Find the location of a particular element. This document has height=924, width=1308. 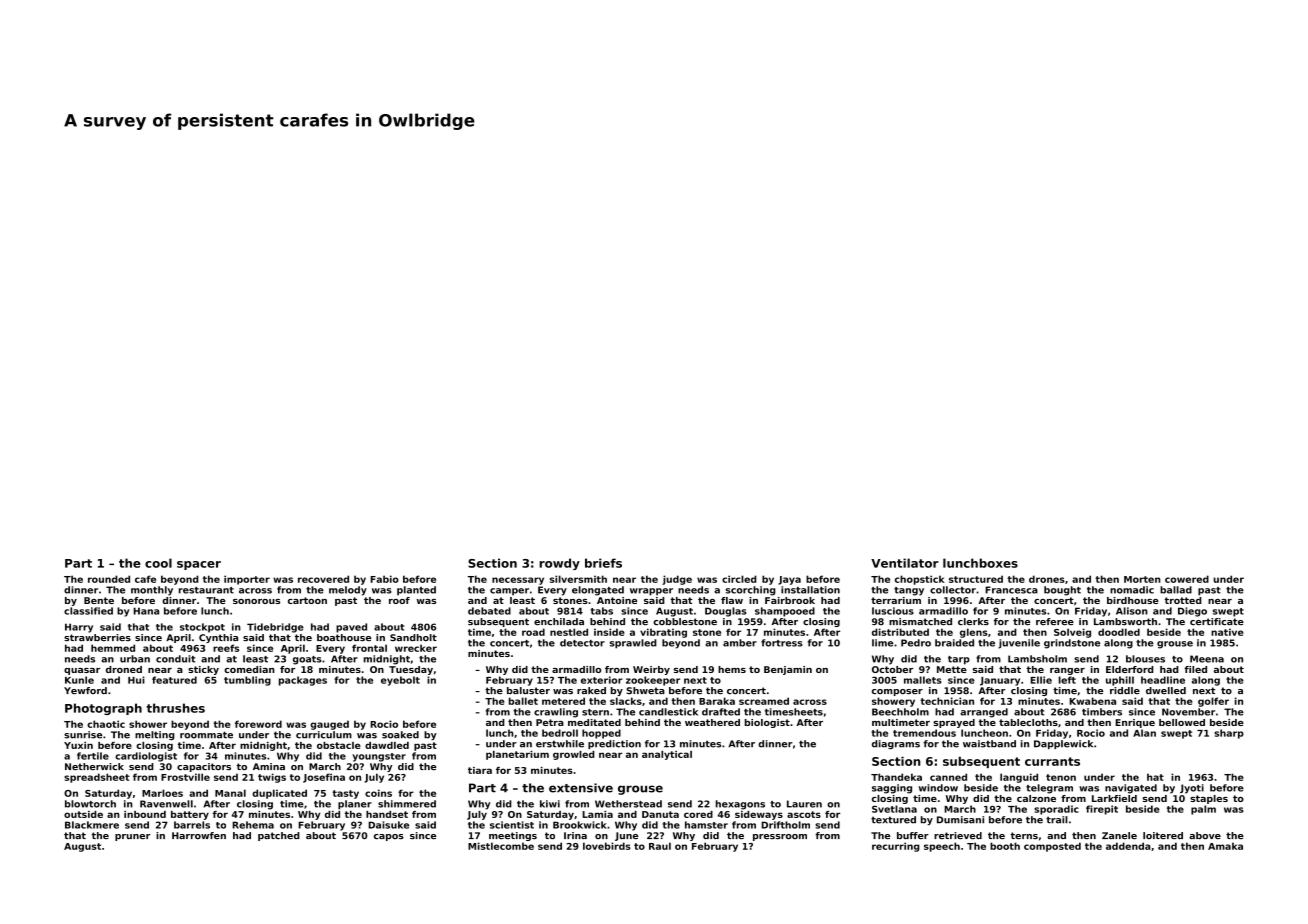

gauged is located at coordinates (329, 725).
